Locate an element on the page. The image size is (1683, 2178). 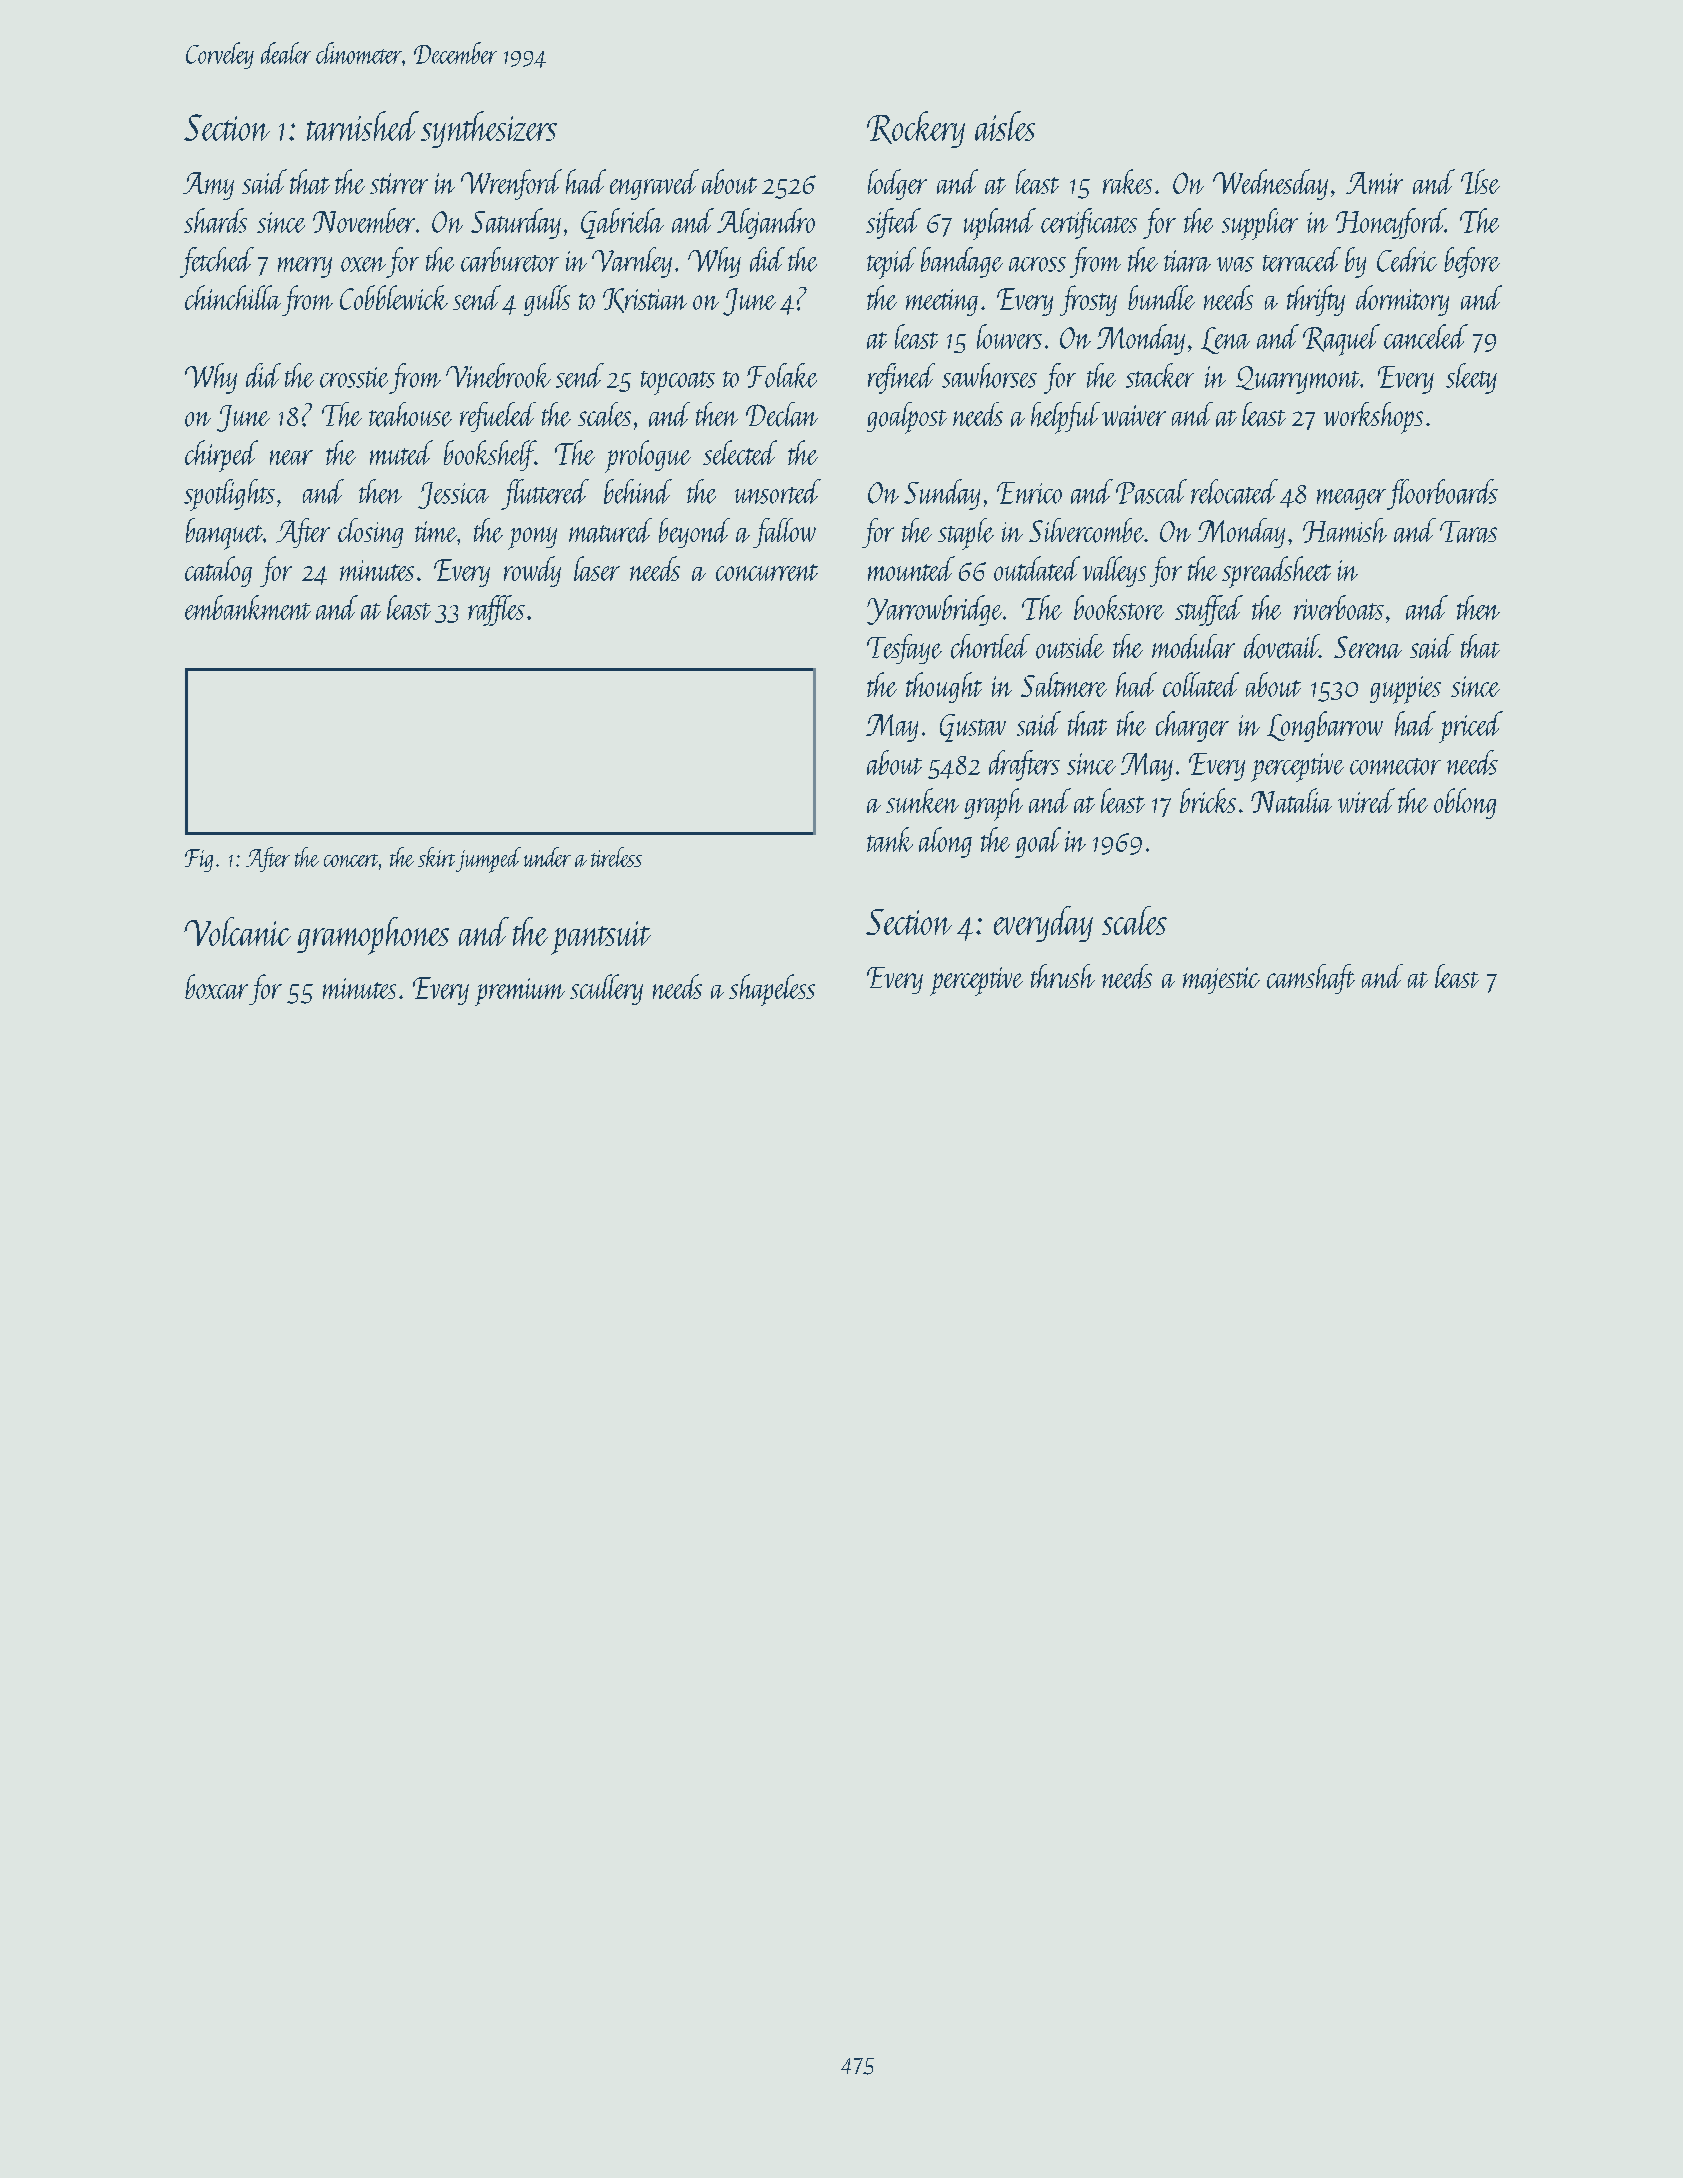
thrifty is located at coordinates (1316, 300).
